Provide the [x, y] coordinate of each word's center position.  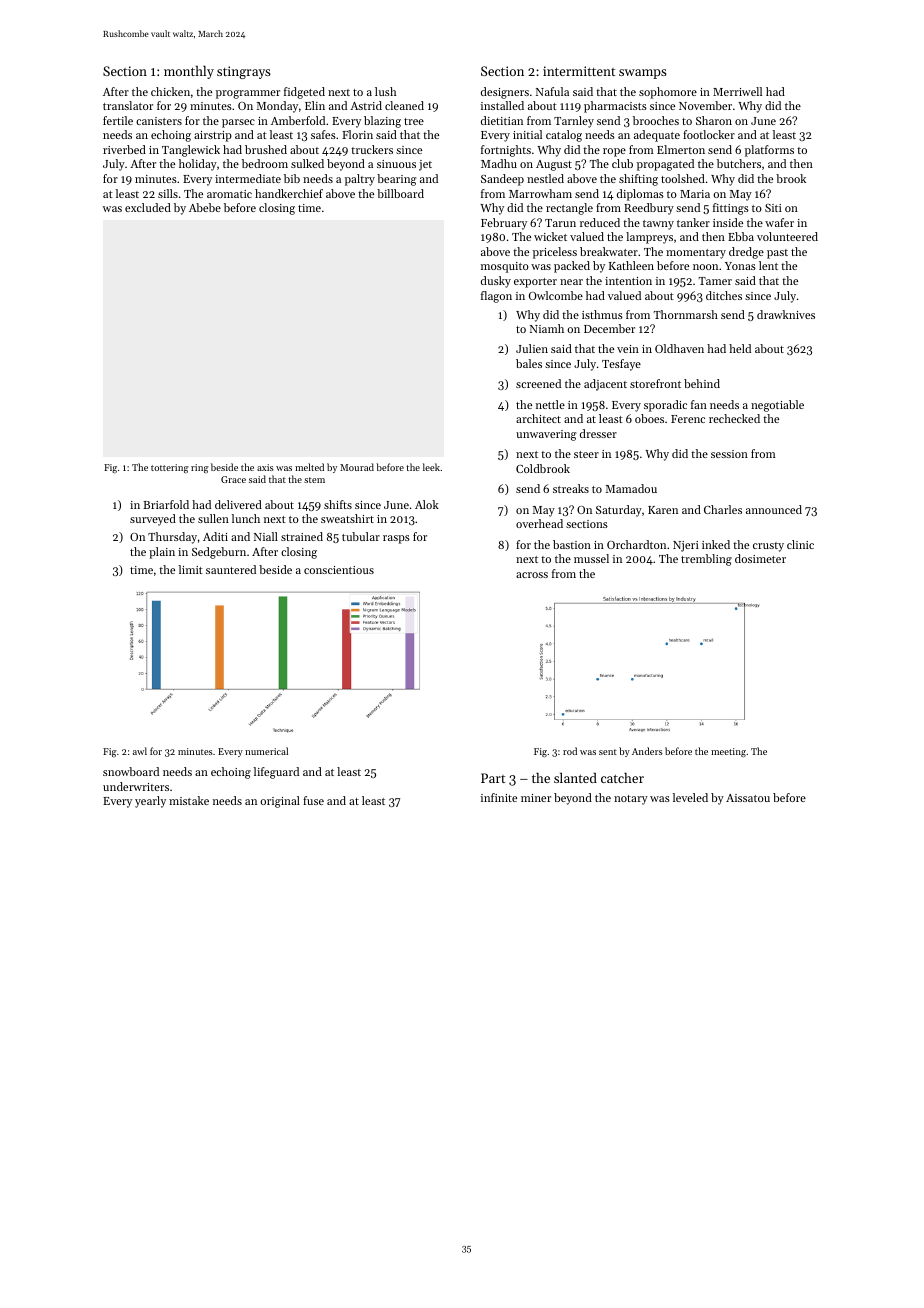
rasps [396, 539]
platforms [769, 151]
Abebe [205, 207]
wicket [550, 236]
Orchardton [636, 544]
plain [162, 553]
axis [265, 467]
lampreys [649, 238]
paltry [360, 180]
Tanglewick [191, 151]
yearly [150, 802]
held [740, 348]
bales [529, 363]
